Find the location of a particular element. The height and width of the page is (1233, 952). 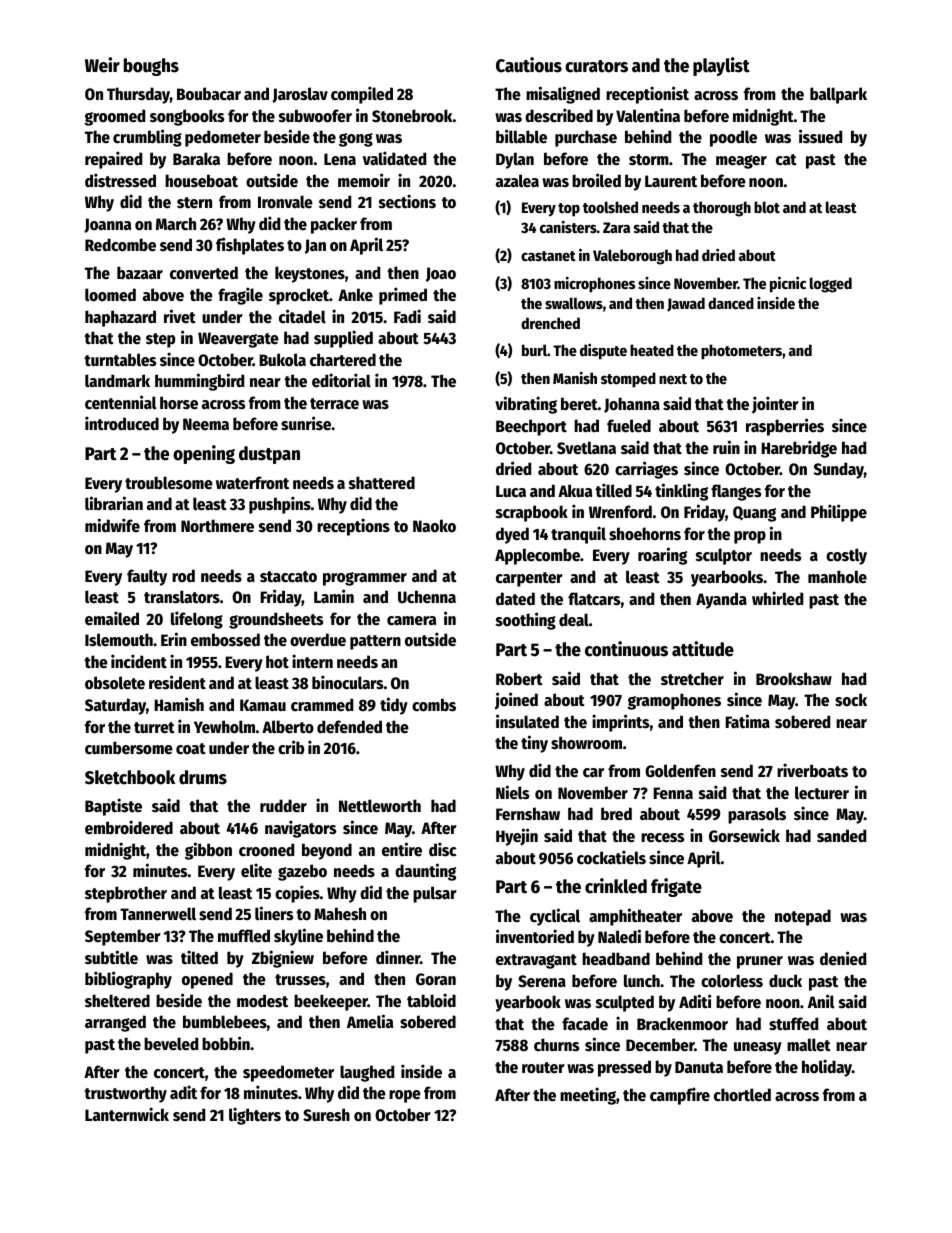

pushpins is located at coordinates (280, 505).
